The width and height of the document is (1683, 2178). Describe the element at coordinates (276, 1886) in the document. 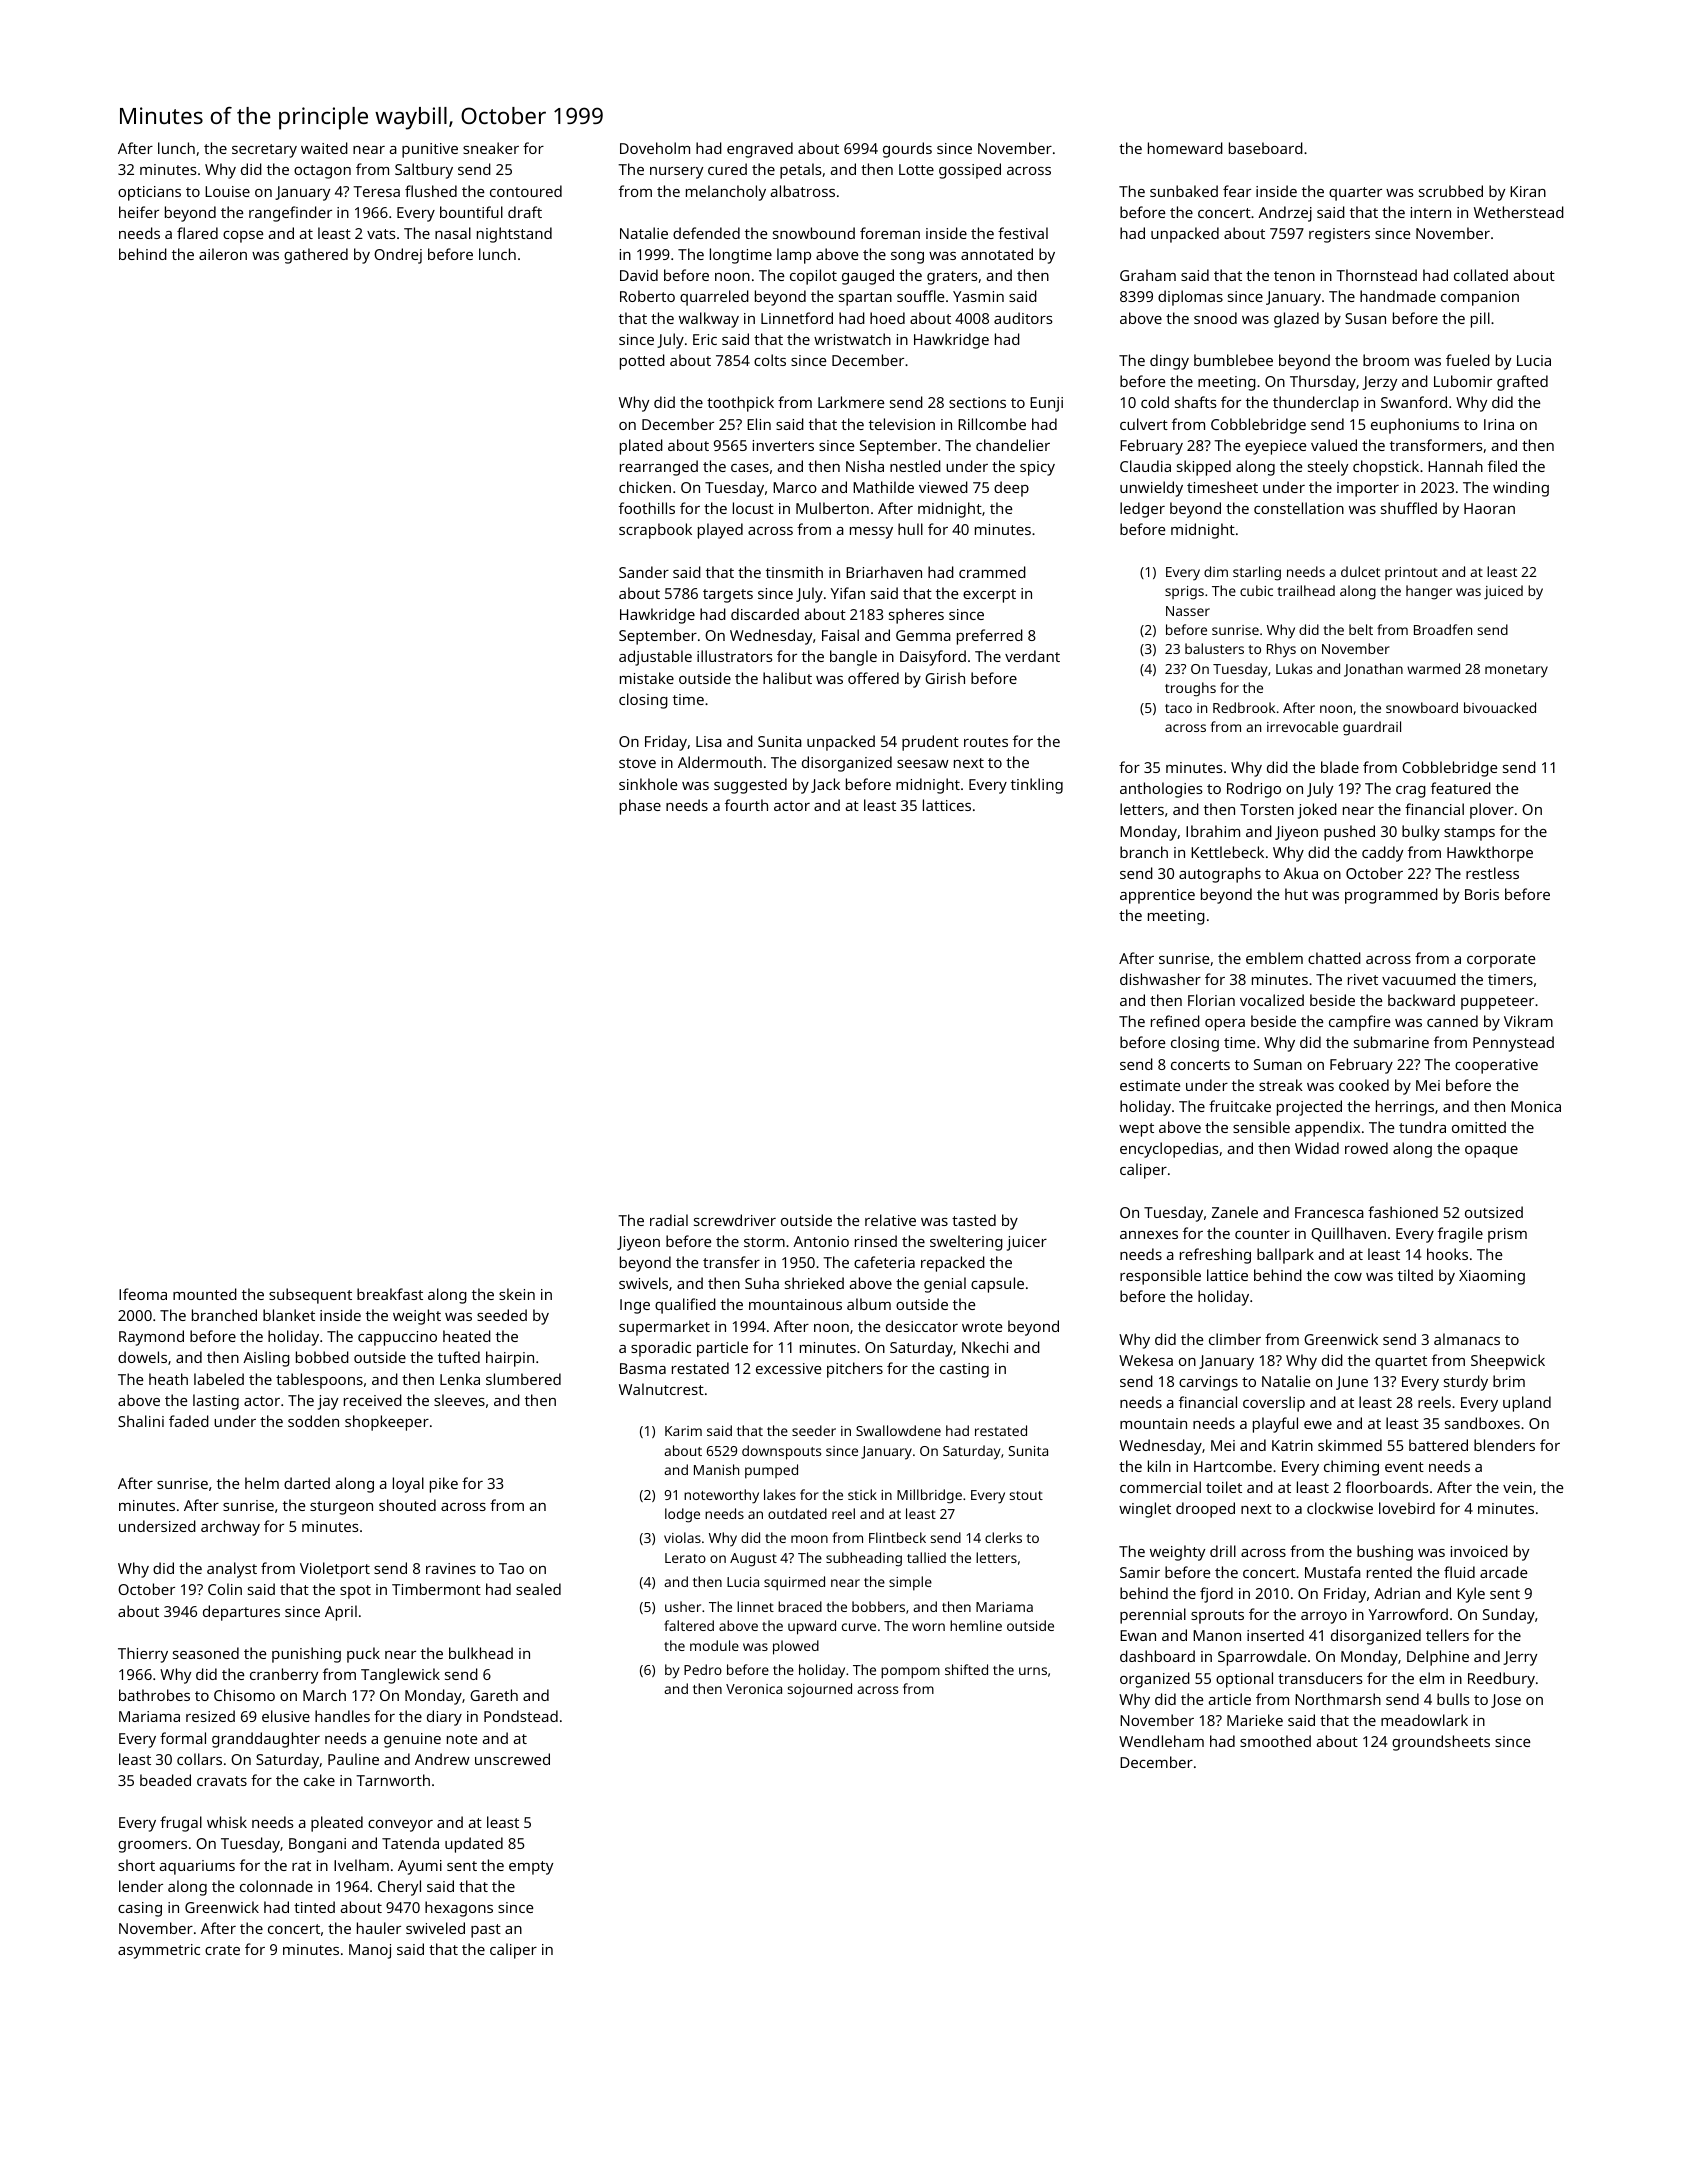

I see `colonnade` at that location.
